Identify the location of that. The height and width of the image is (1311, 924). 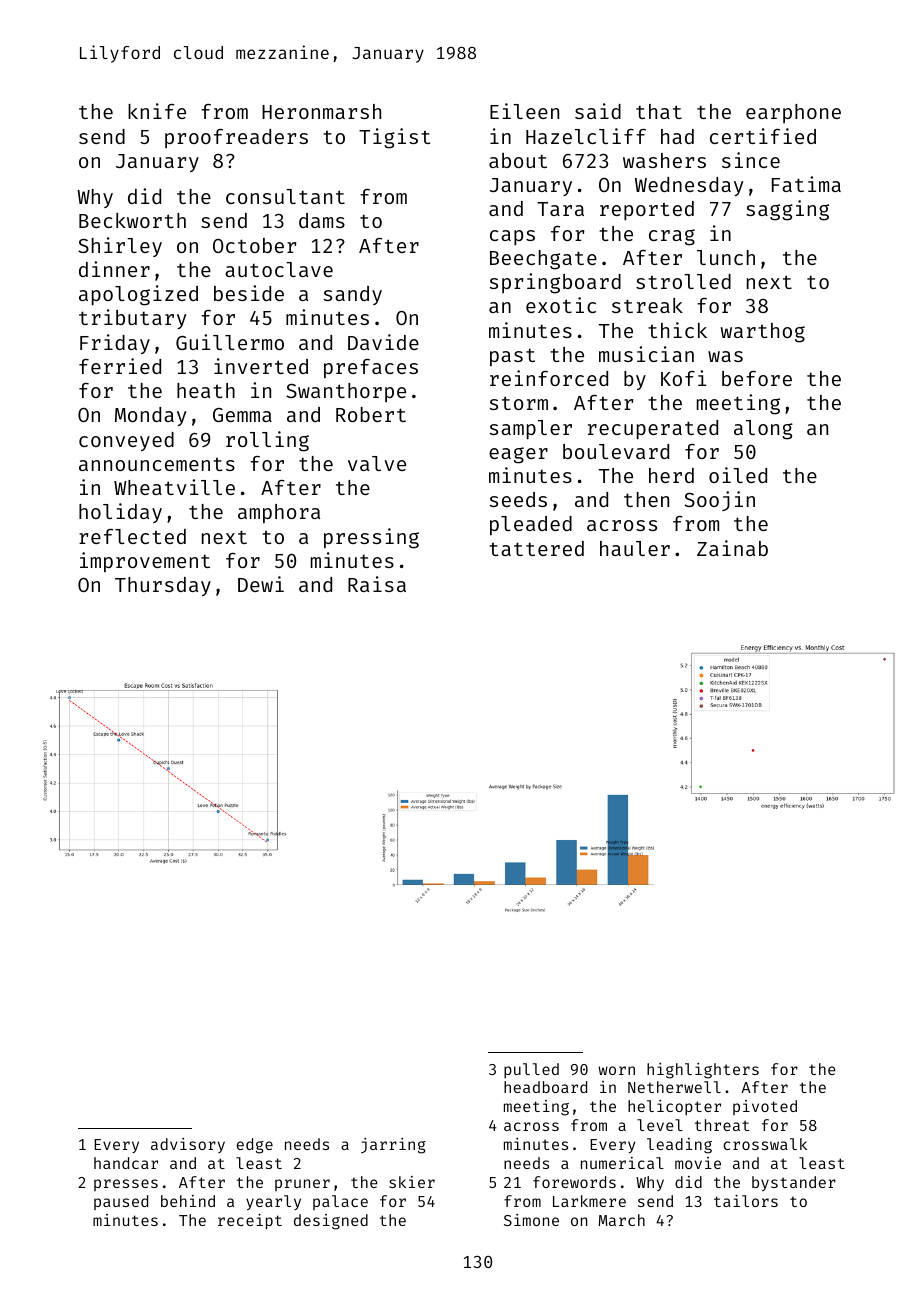
(659, 111).
